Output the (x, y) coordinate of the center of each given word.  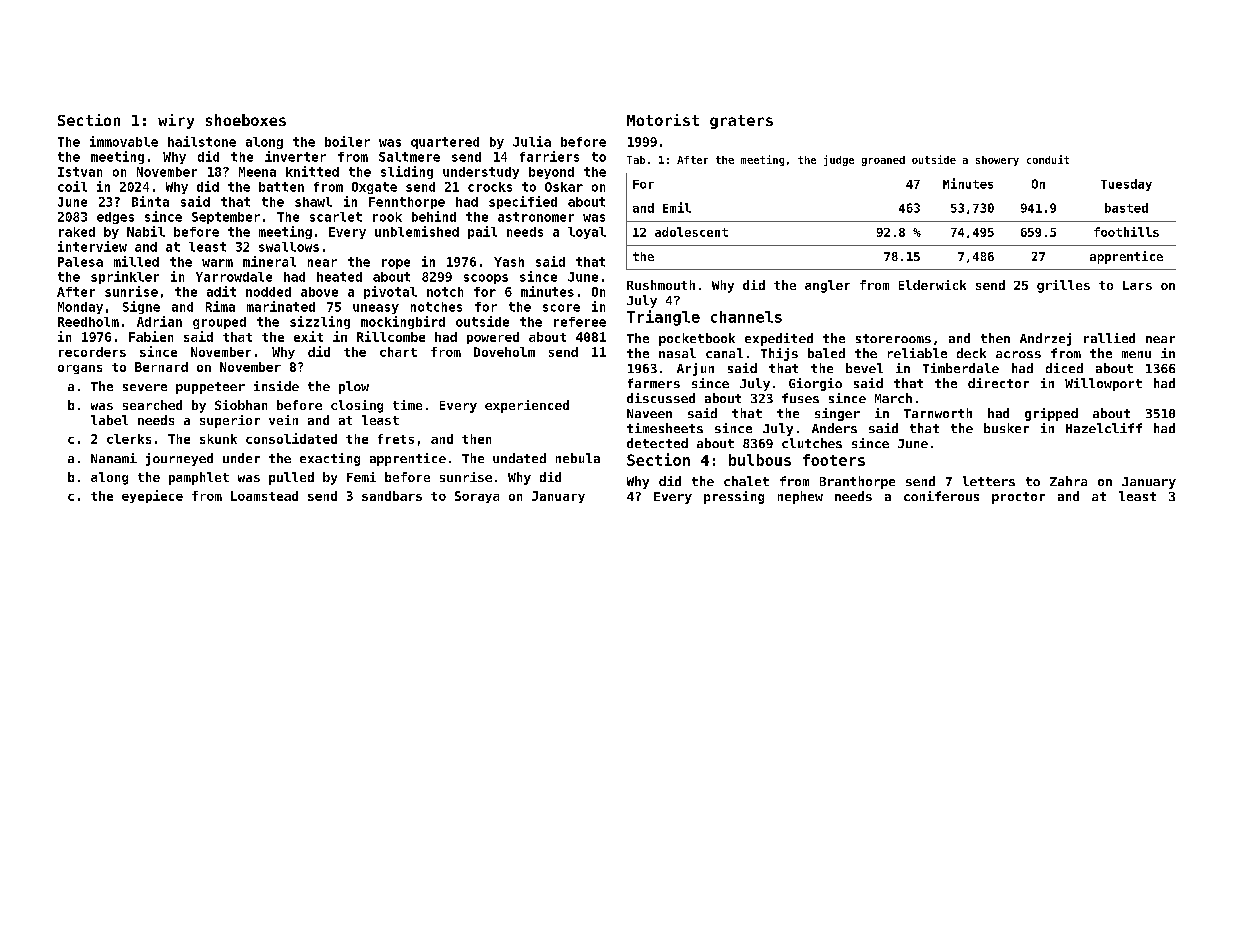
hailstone (202, 141)
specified (523, 202)
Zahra (1068, 481)
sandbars (392, 496)
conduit (1048, 159)
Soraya (477, 497)
